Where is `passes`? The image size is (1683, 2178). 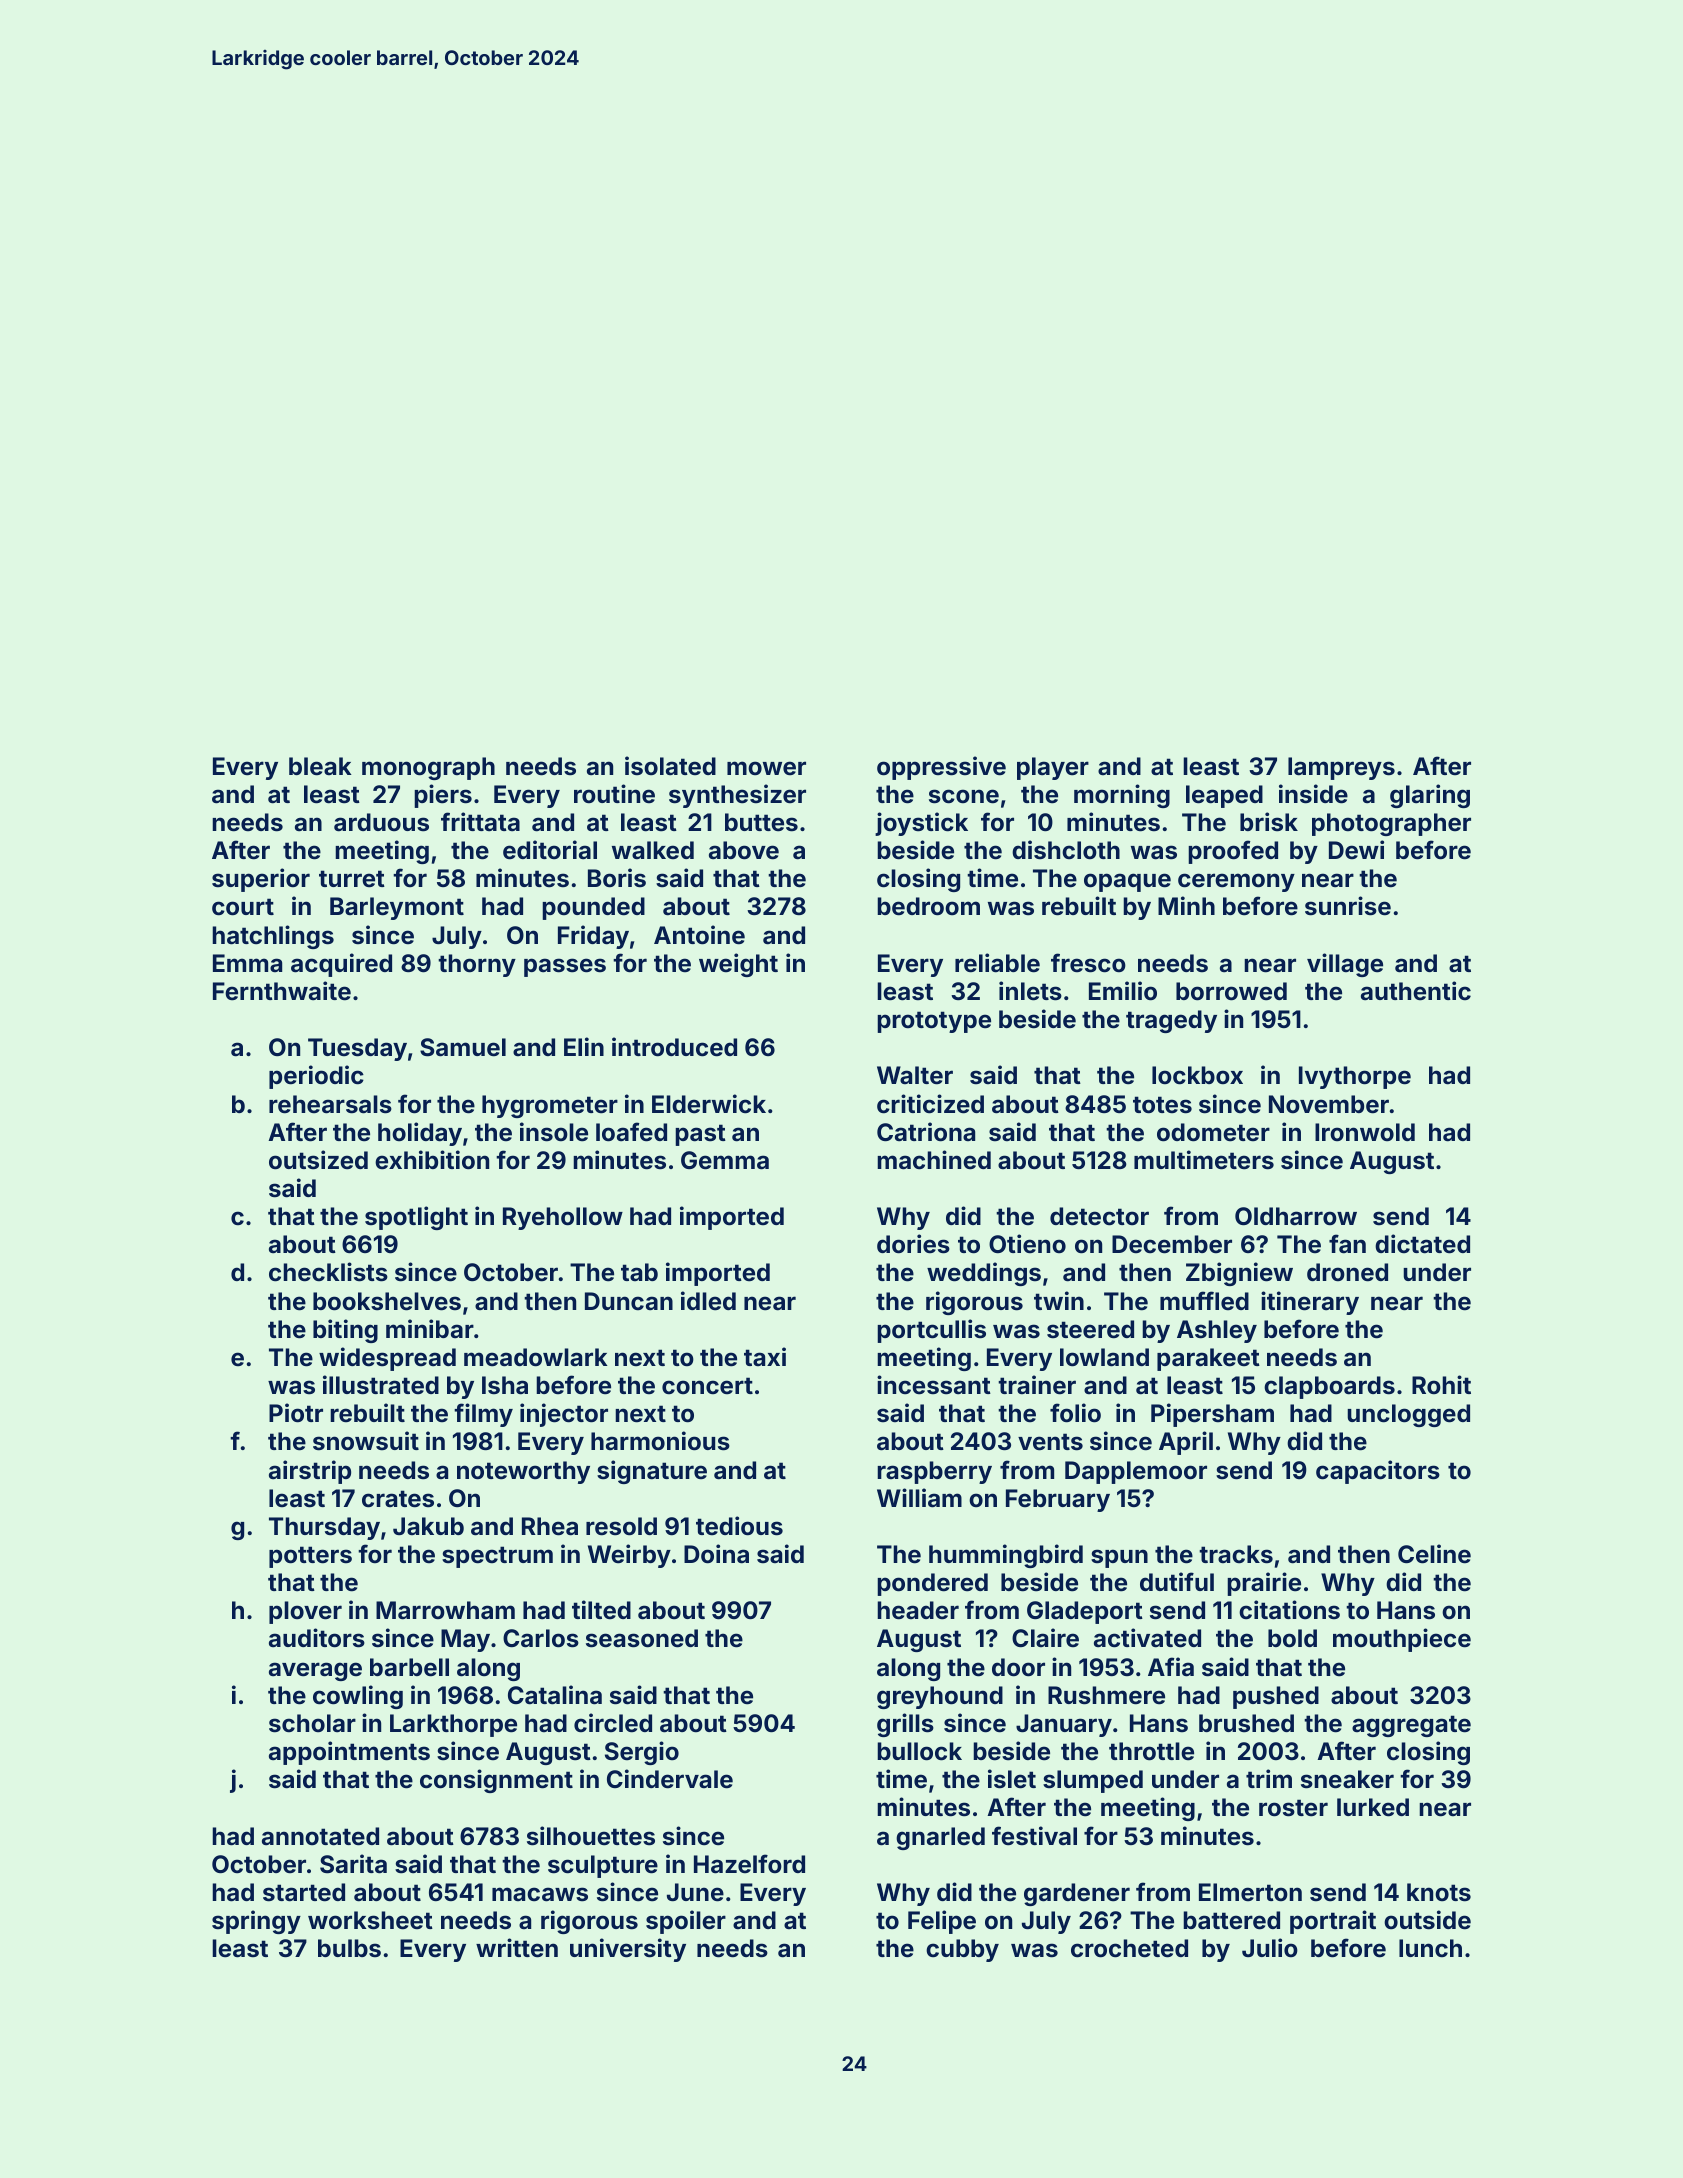 passes is located at coordinates (565, 967).
